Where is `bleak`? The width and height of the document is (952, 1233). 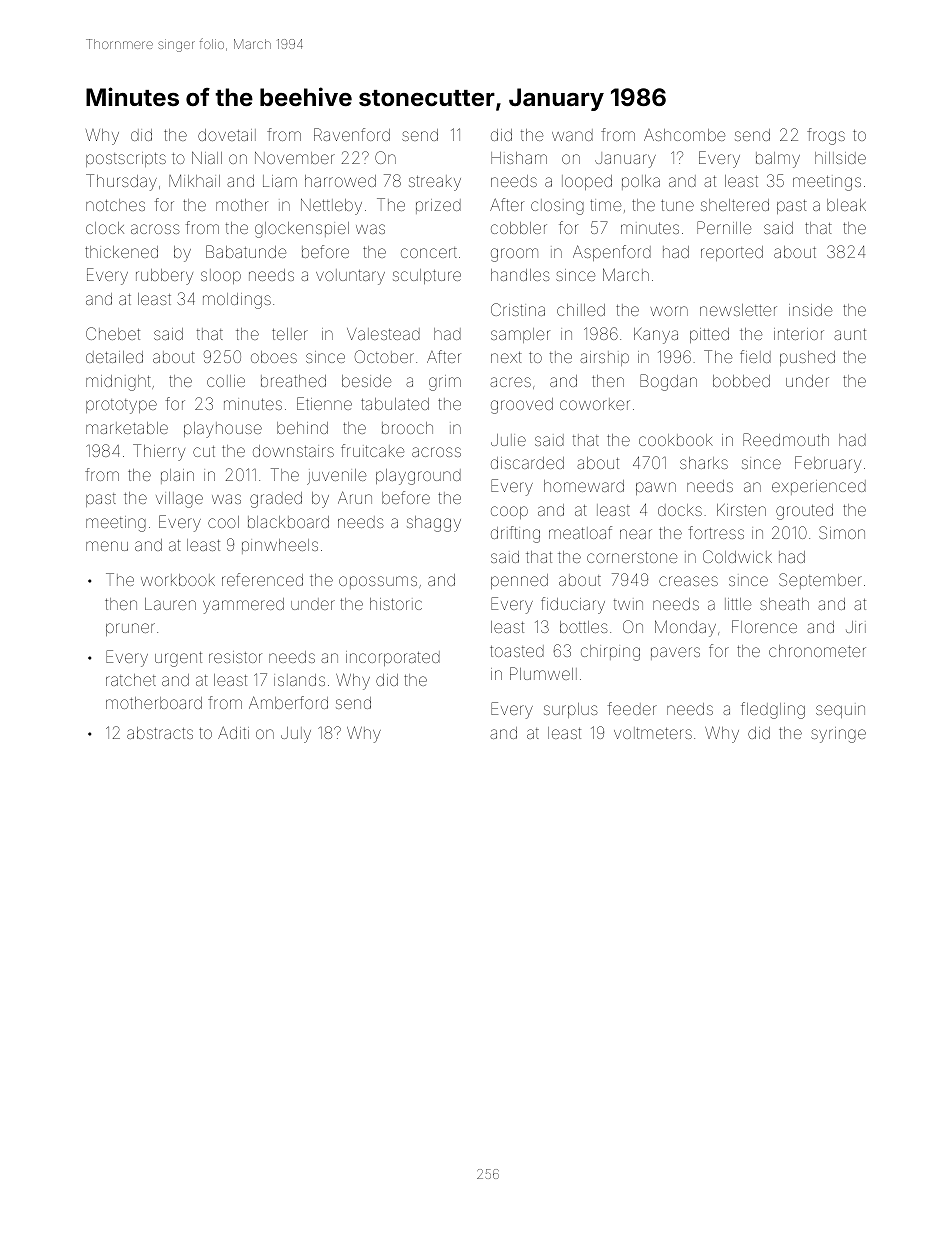
bleak is located at coordinates (846, 205).
